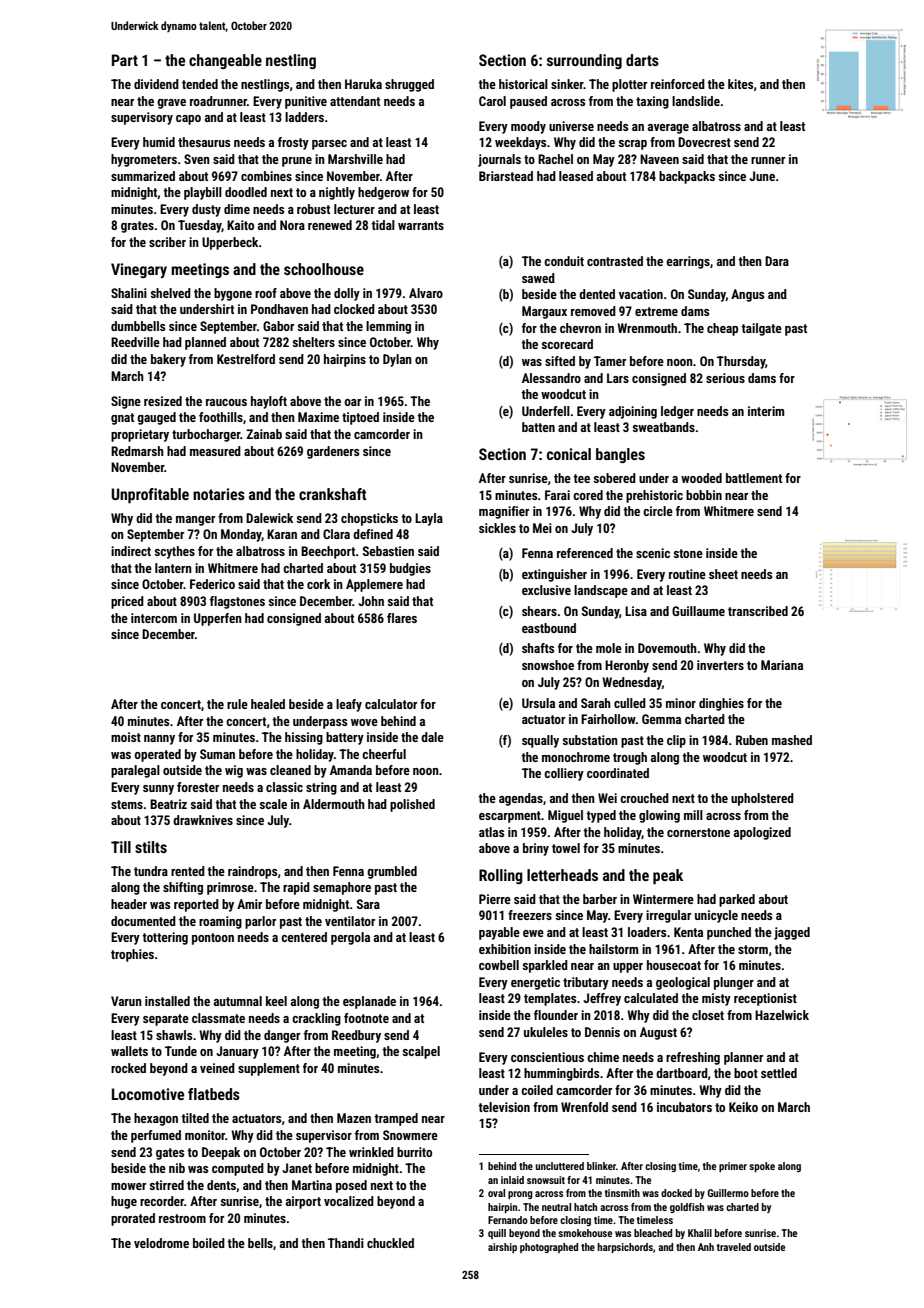 The width and height of the screenshot is (924, 1308). What do you see at coordinates (369, 1002) in the screenshot?
I see `esplanade` at bounding box center [369, 1002].
